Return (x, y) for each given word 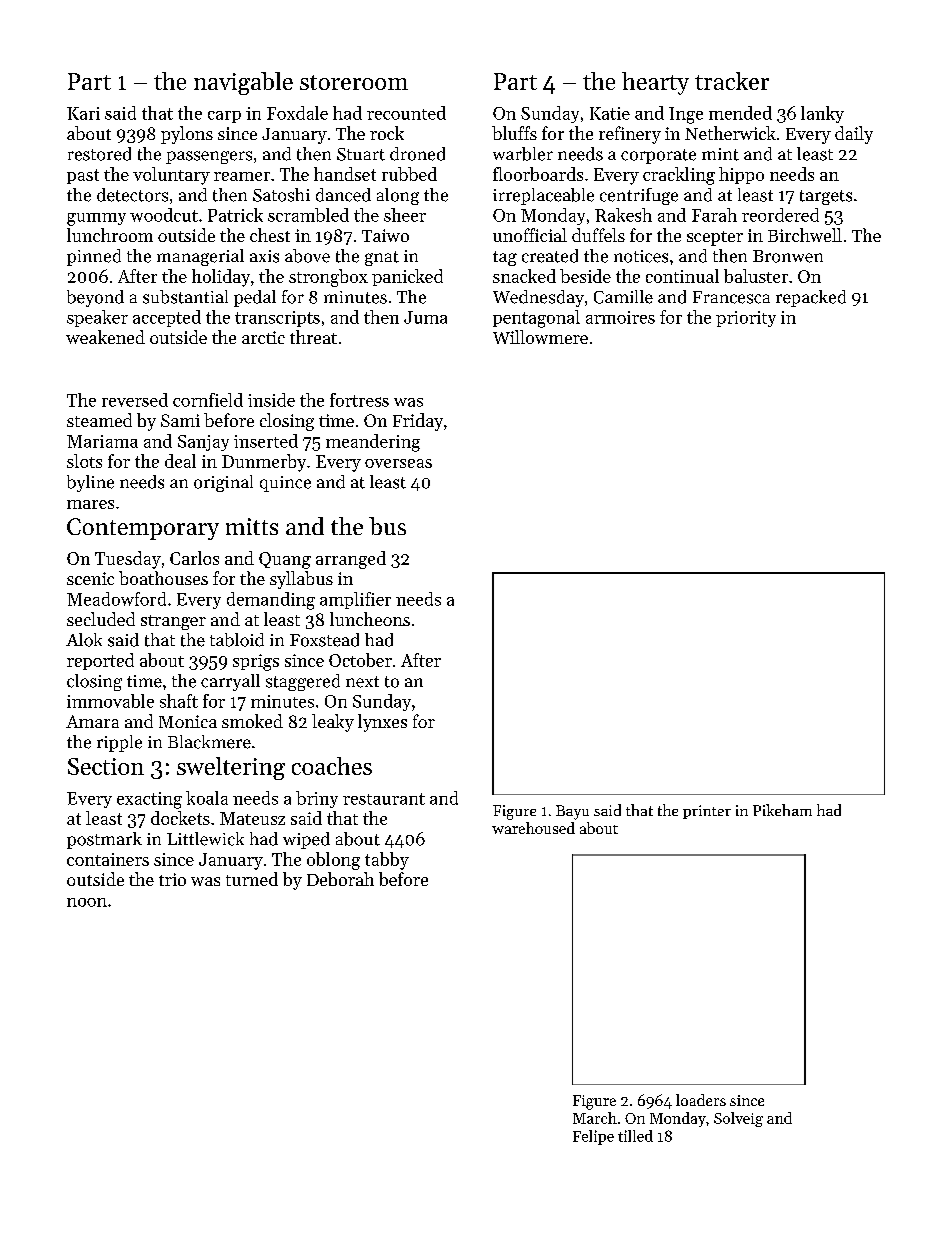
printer (707, 812)
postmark (104, 840)
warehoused (533, 828)
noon (87, 902)
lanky (822, 114)
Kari (83, 113)
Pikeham (782, 810)
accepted (167, 318)
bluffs (514, 133)
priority (746, 319)
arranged (351, 560)
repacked (811, 298)
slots (84, 461)
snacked (524, 276)
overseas (398, 463)
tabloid (237, 640)
